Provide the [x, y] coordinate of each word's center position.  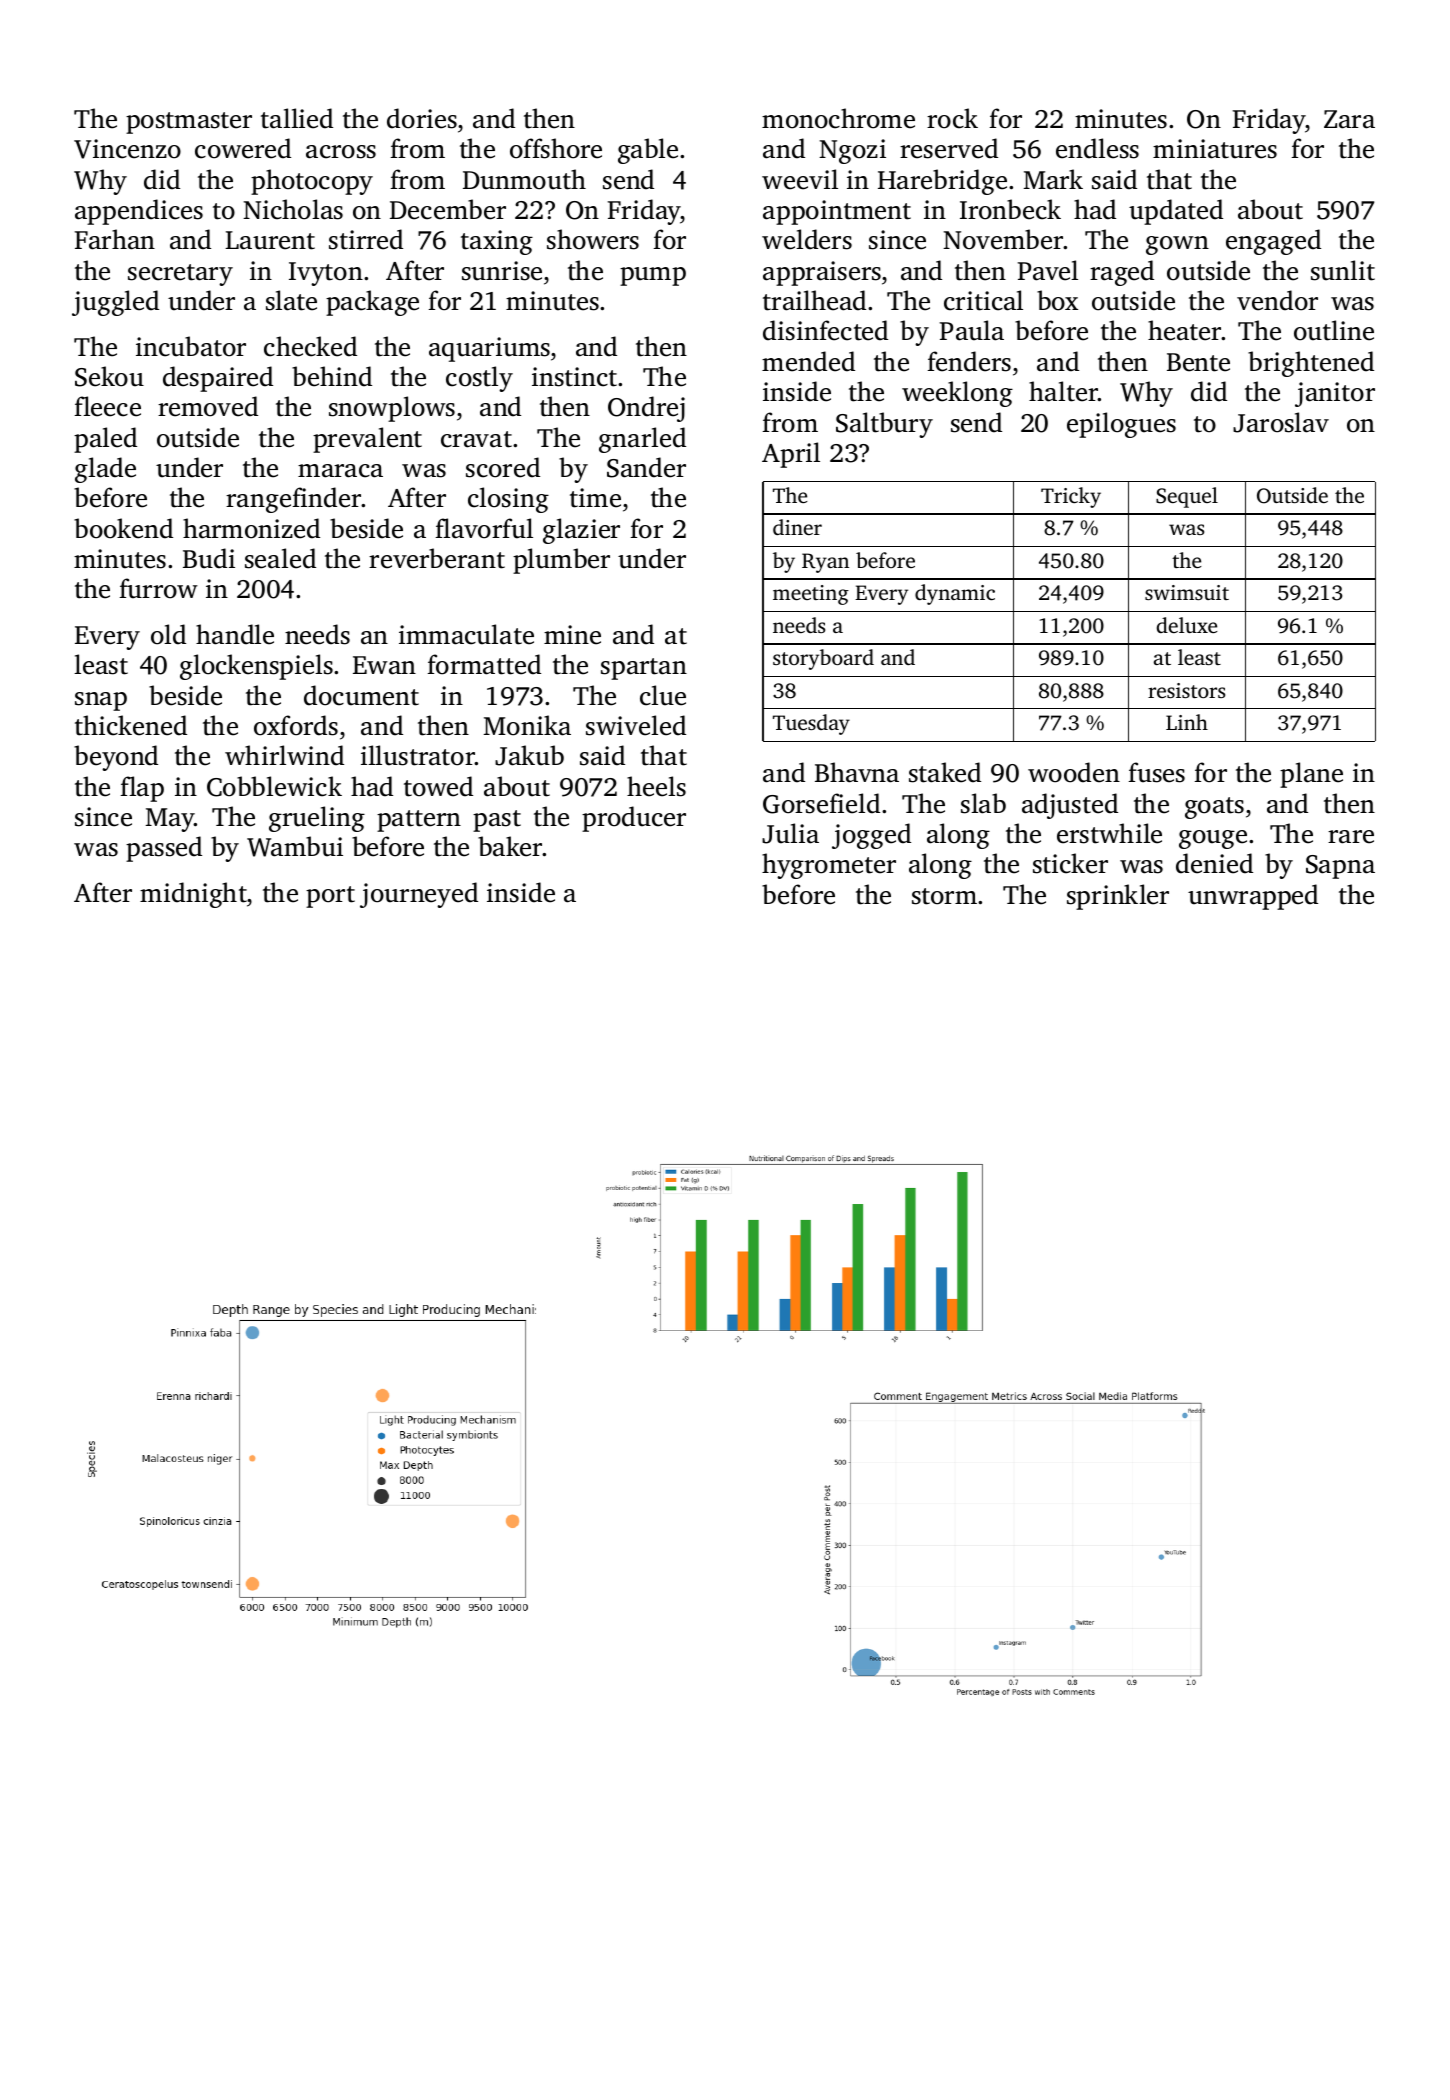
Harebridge [942, 182]
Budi [209, 558]
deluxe [1187, 625]
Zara [1349, 119]
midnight [193, 895]
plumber [561, 561]
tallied [297, 118]
